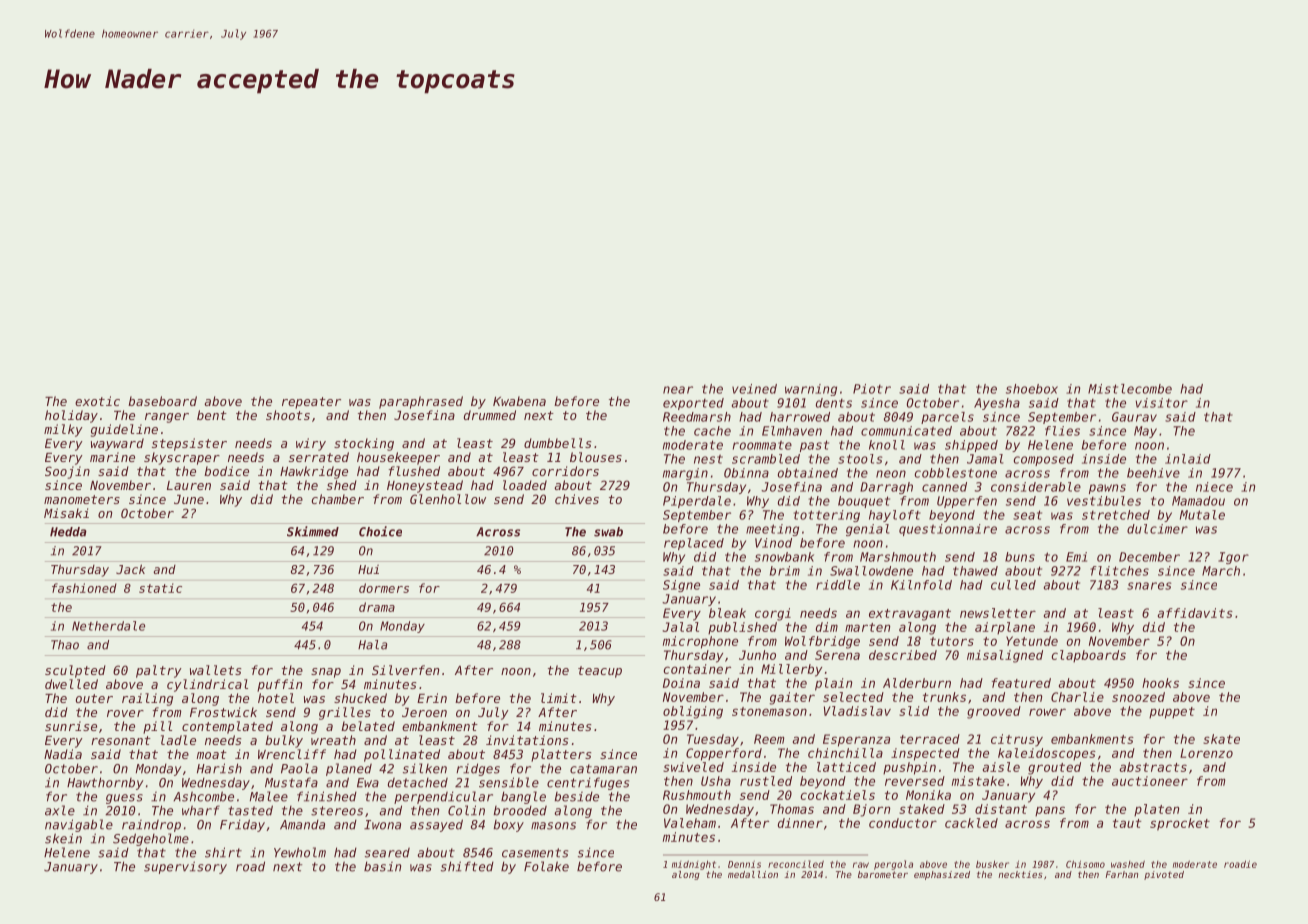  Describe the element at coordinates (68, 532) in the page. I see `Hedda` at that location.
